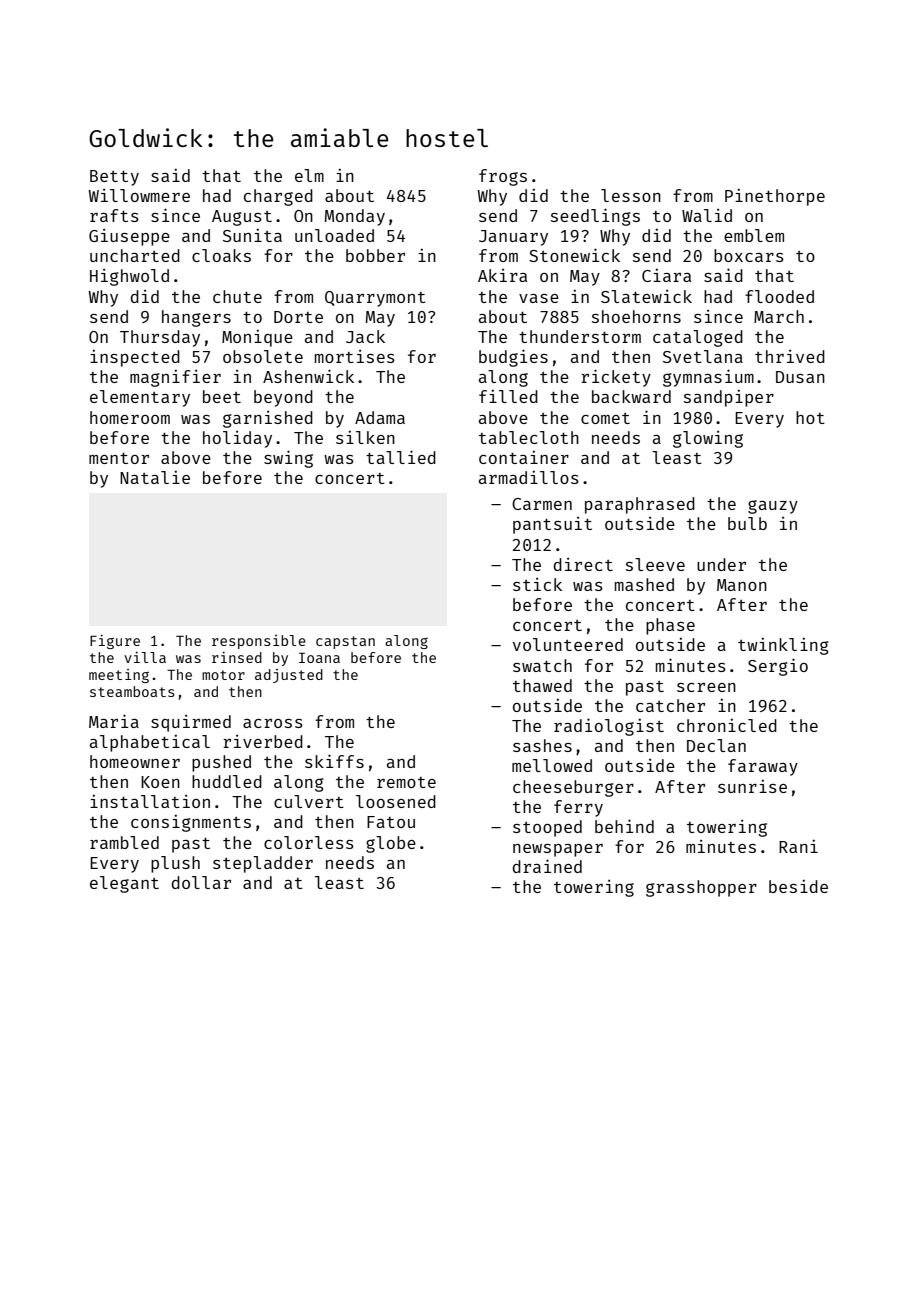  Describe the element at coordinates (568, 644) in the screenshot. I see `volunteered` at that location.
